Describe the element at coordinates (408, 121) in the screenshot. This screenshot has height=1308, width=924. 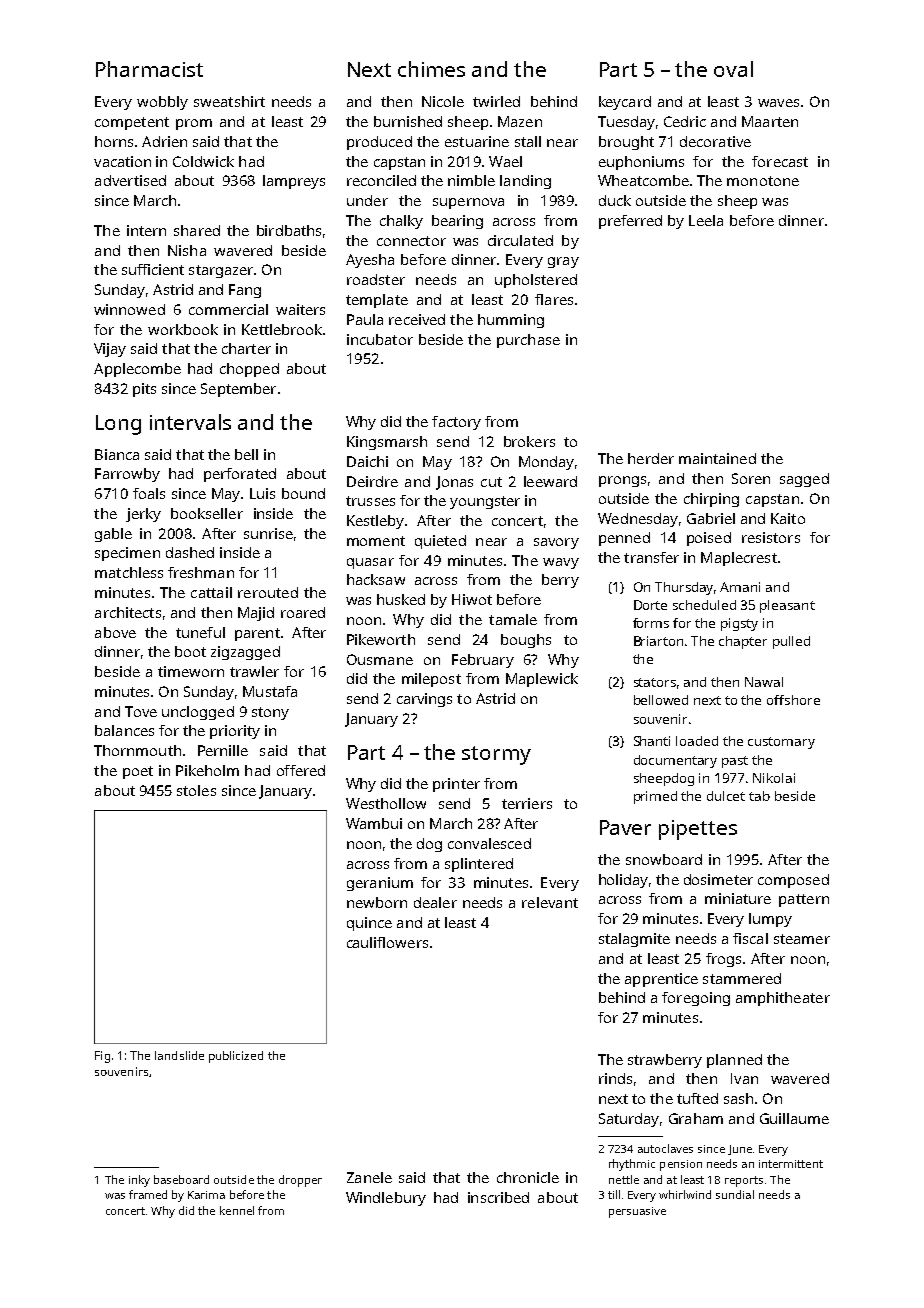
I see `burnished` at that location.
